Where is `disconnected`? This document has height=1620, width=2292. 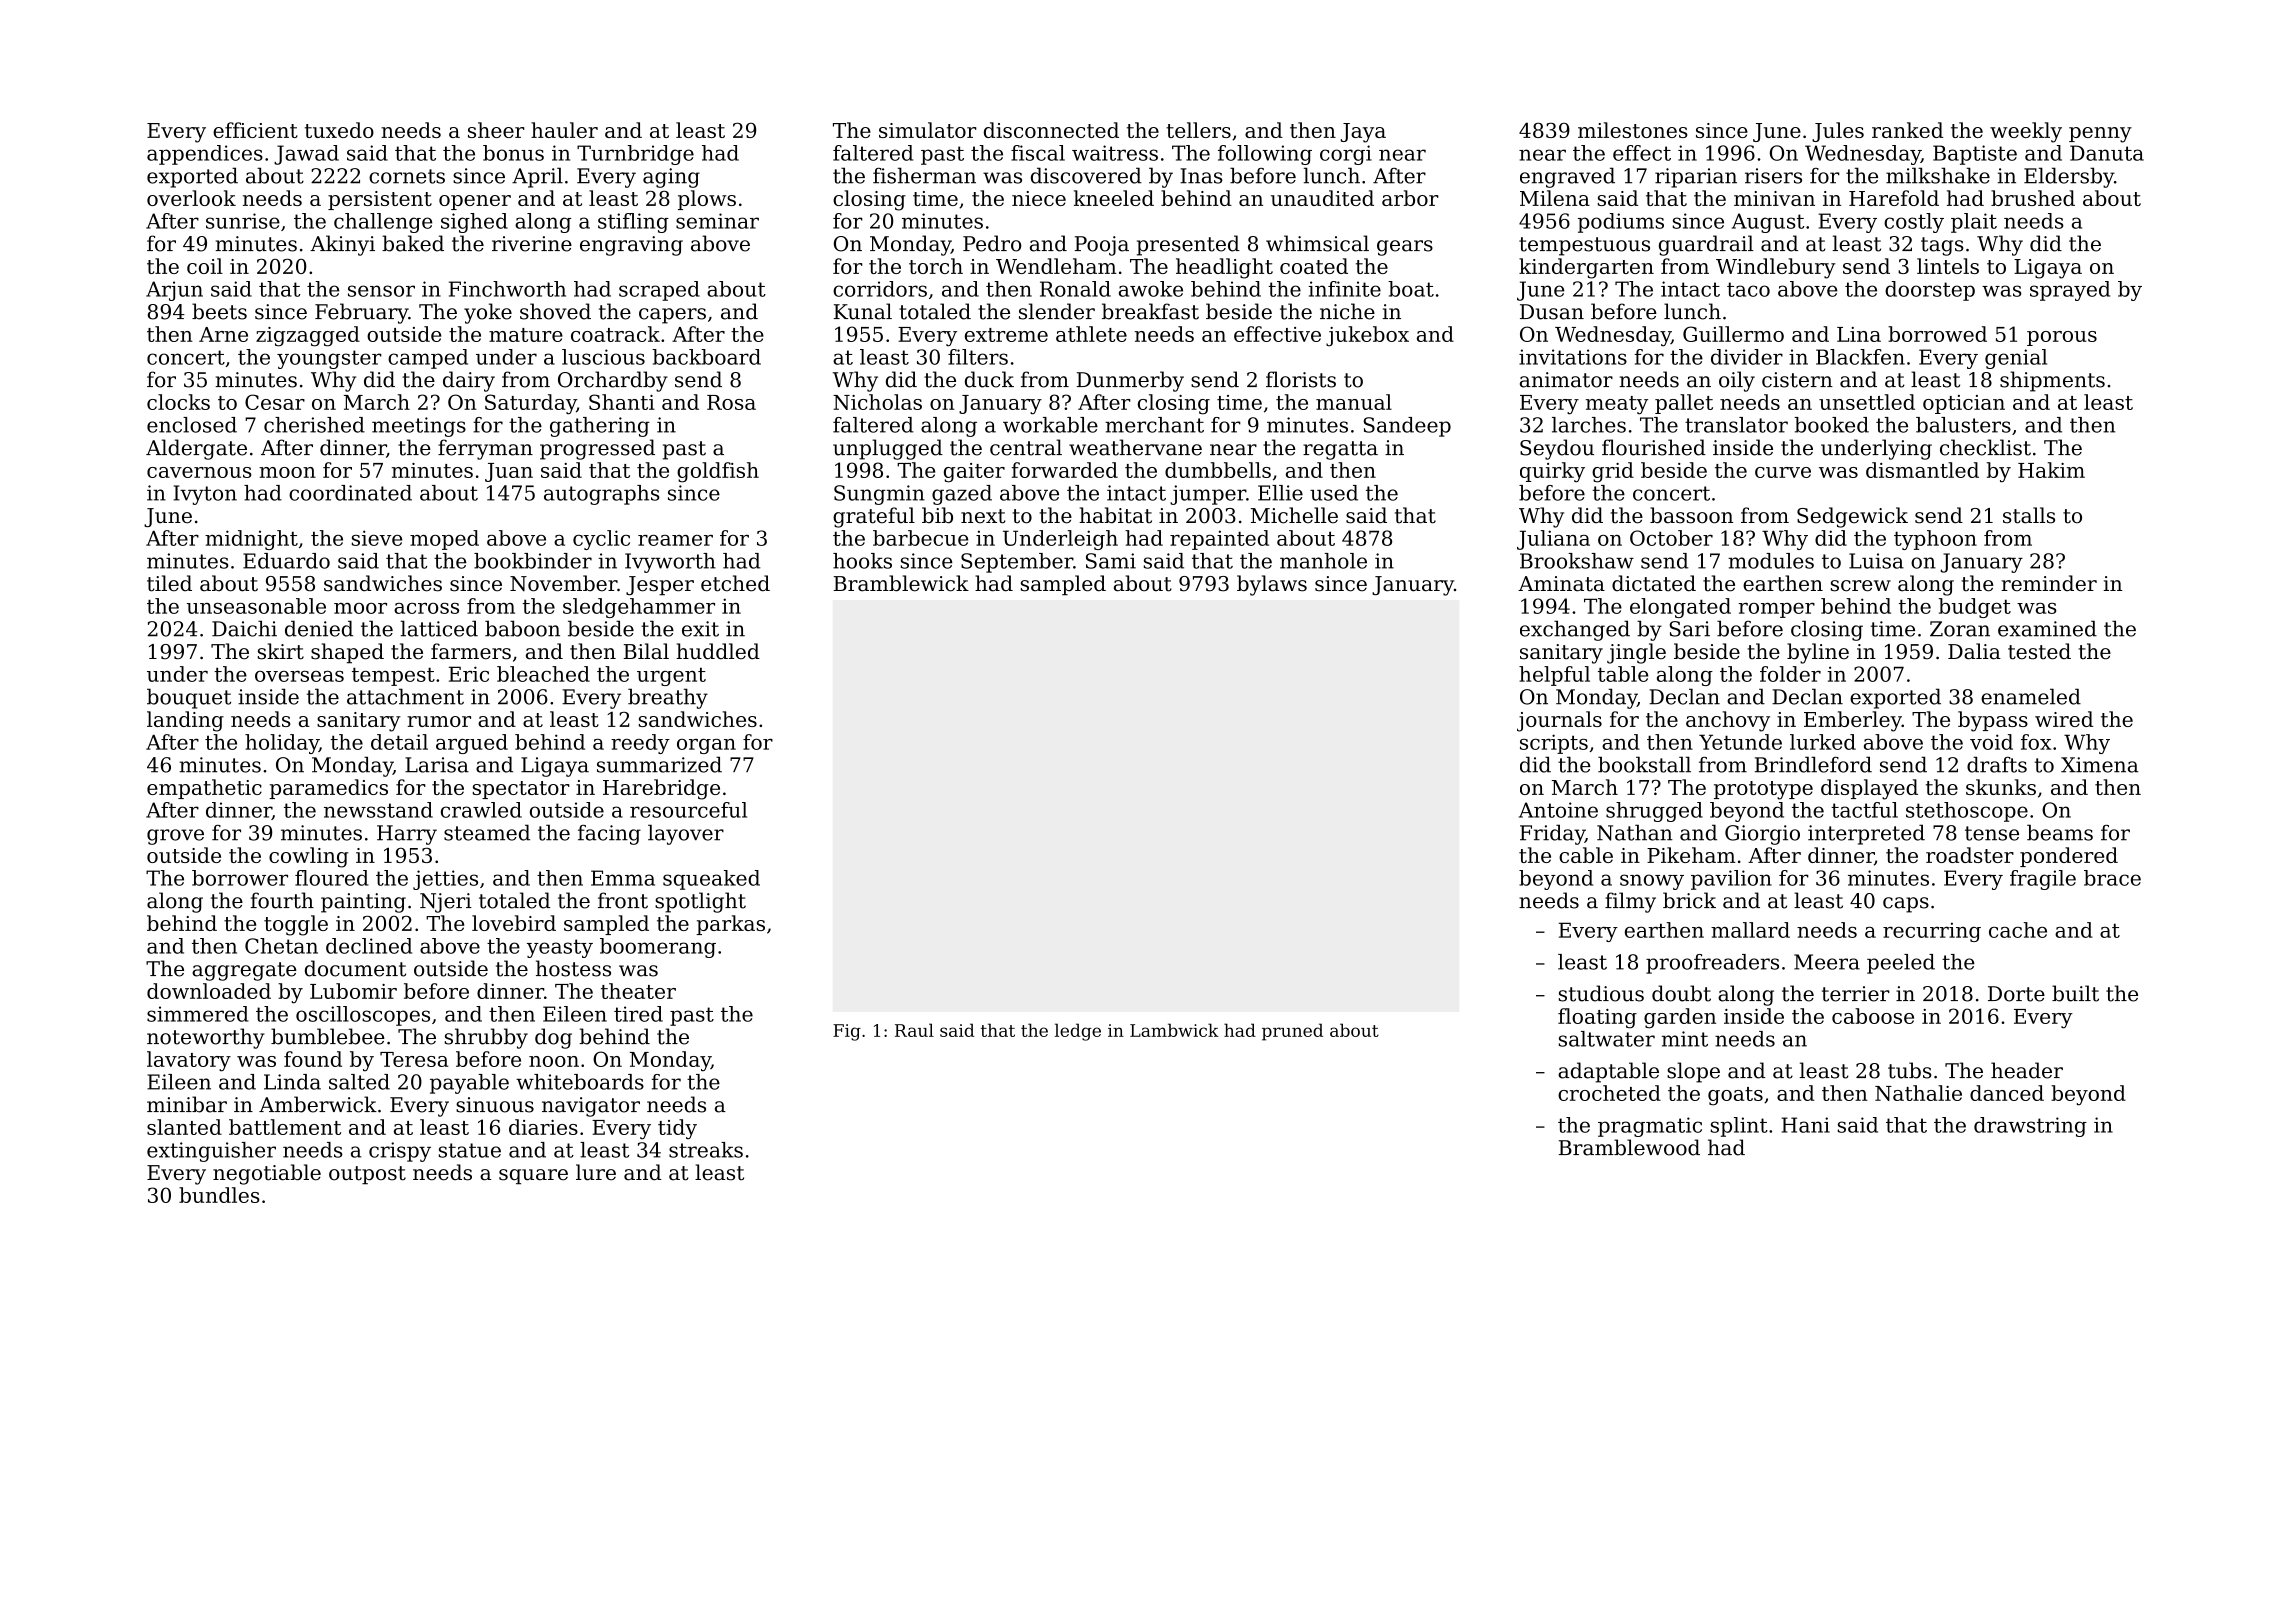
disconnected is located at coordinates (1051, 130).
